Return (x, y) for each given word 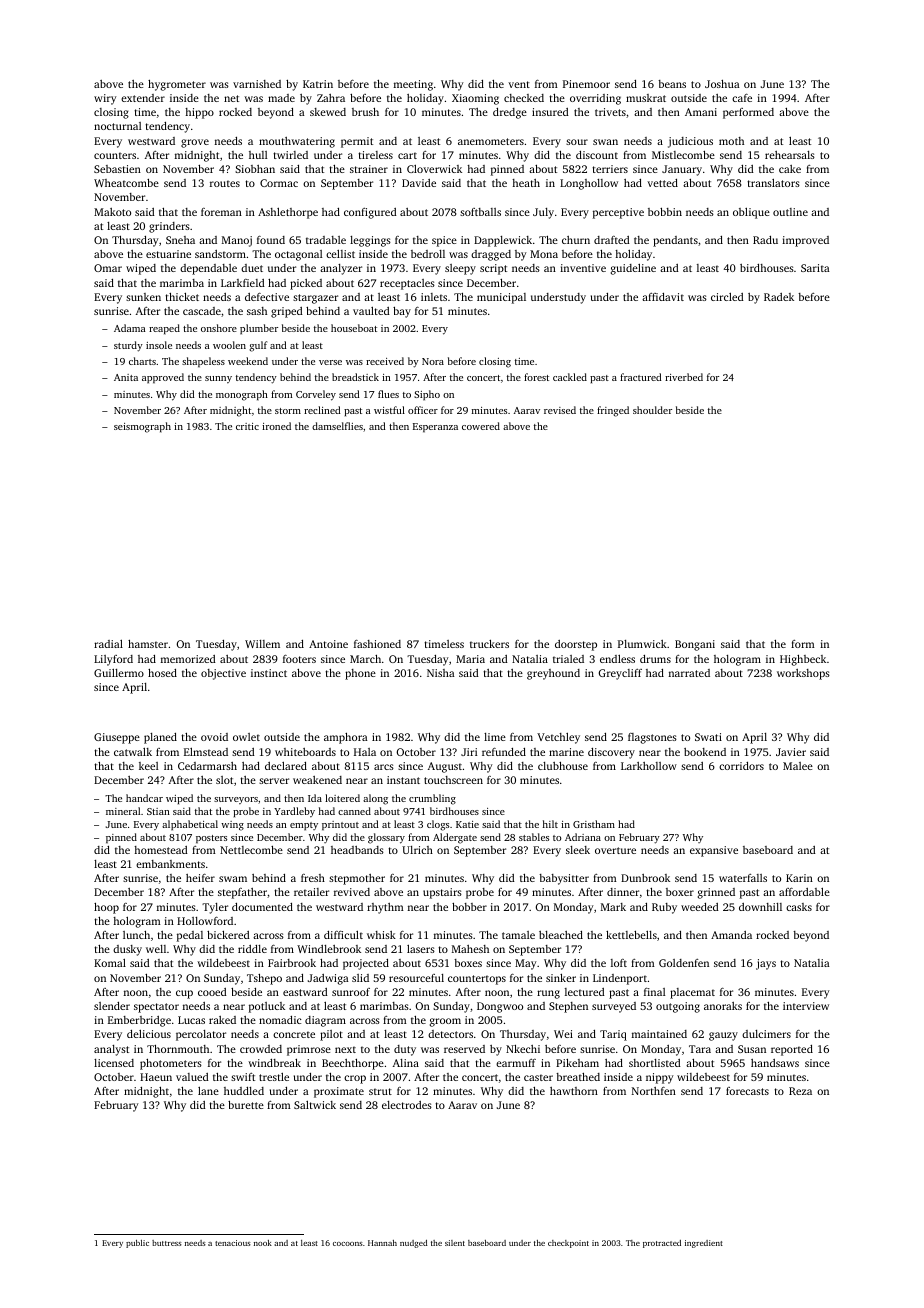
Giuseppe (117, 738)
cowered (481, 426)
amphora (346, 738)
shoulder (652, 410)
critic (247, 426)
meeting (413, 85)
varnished (257, 84)
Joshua (722, 84)
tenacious (233, 1243)
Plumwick (642, 644)
